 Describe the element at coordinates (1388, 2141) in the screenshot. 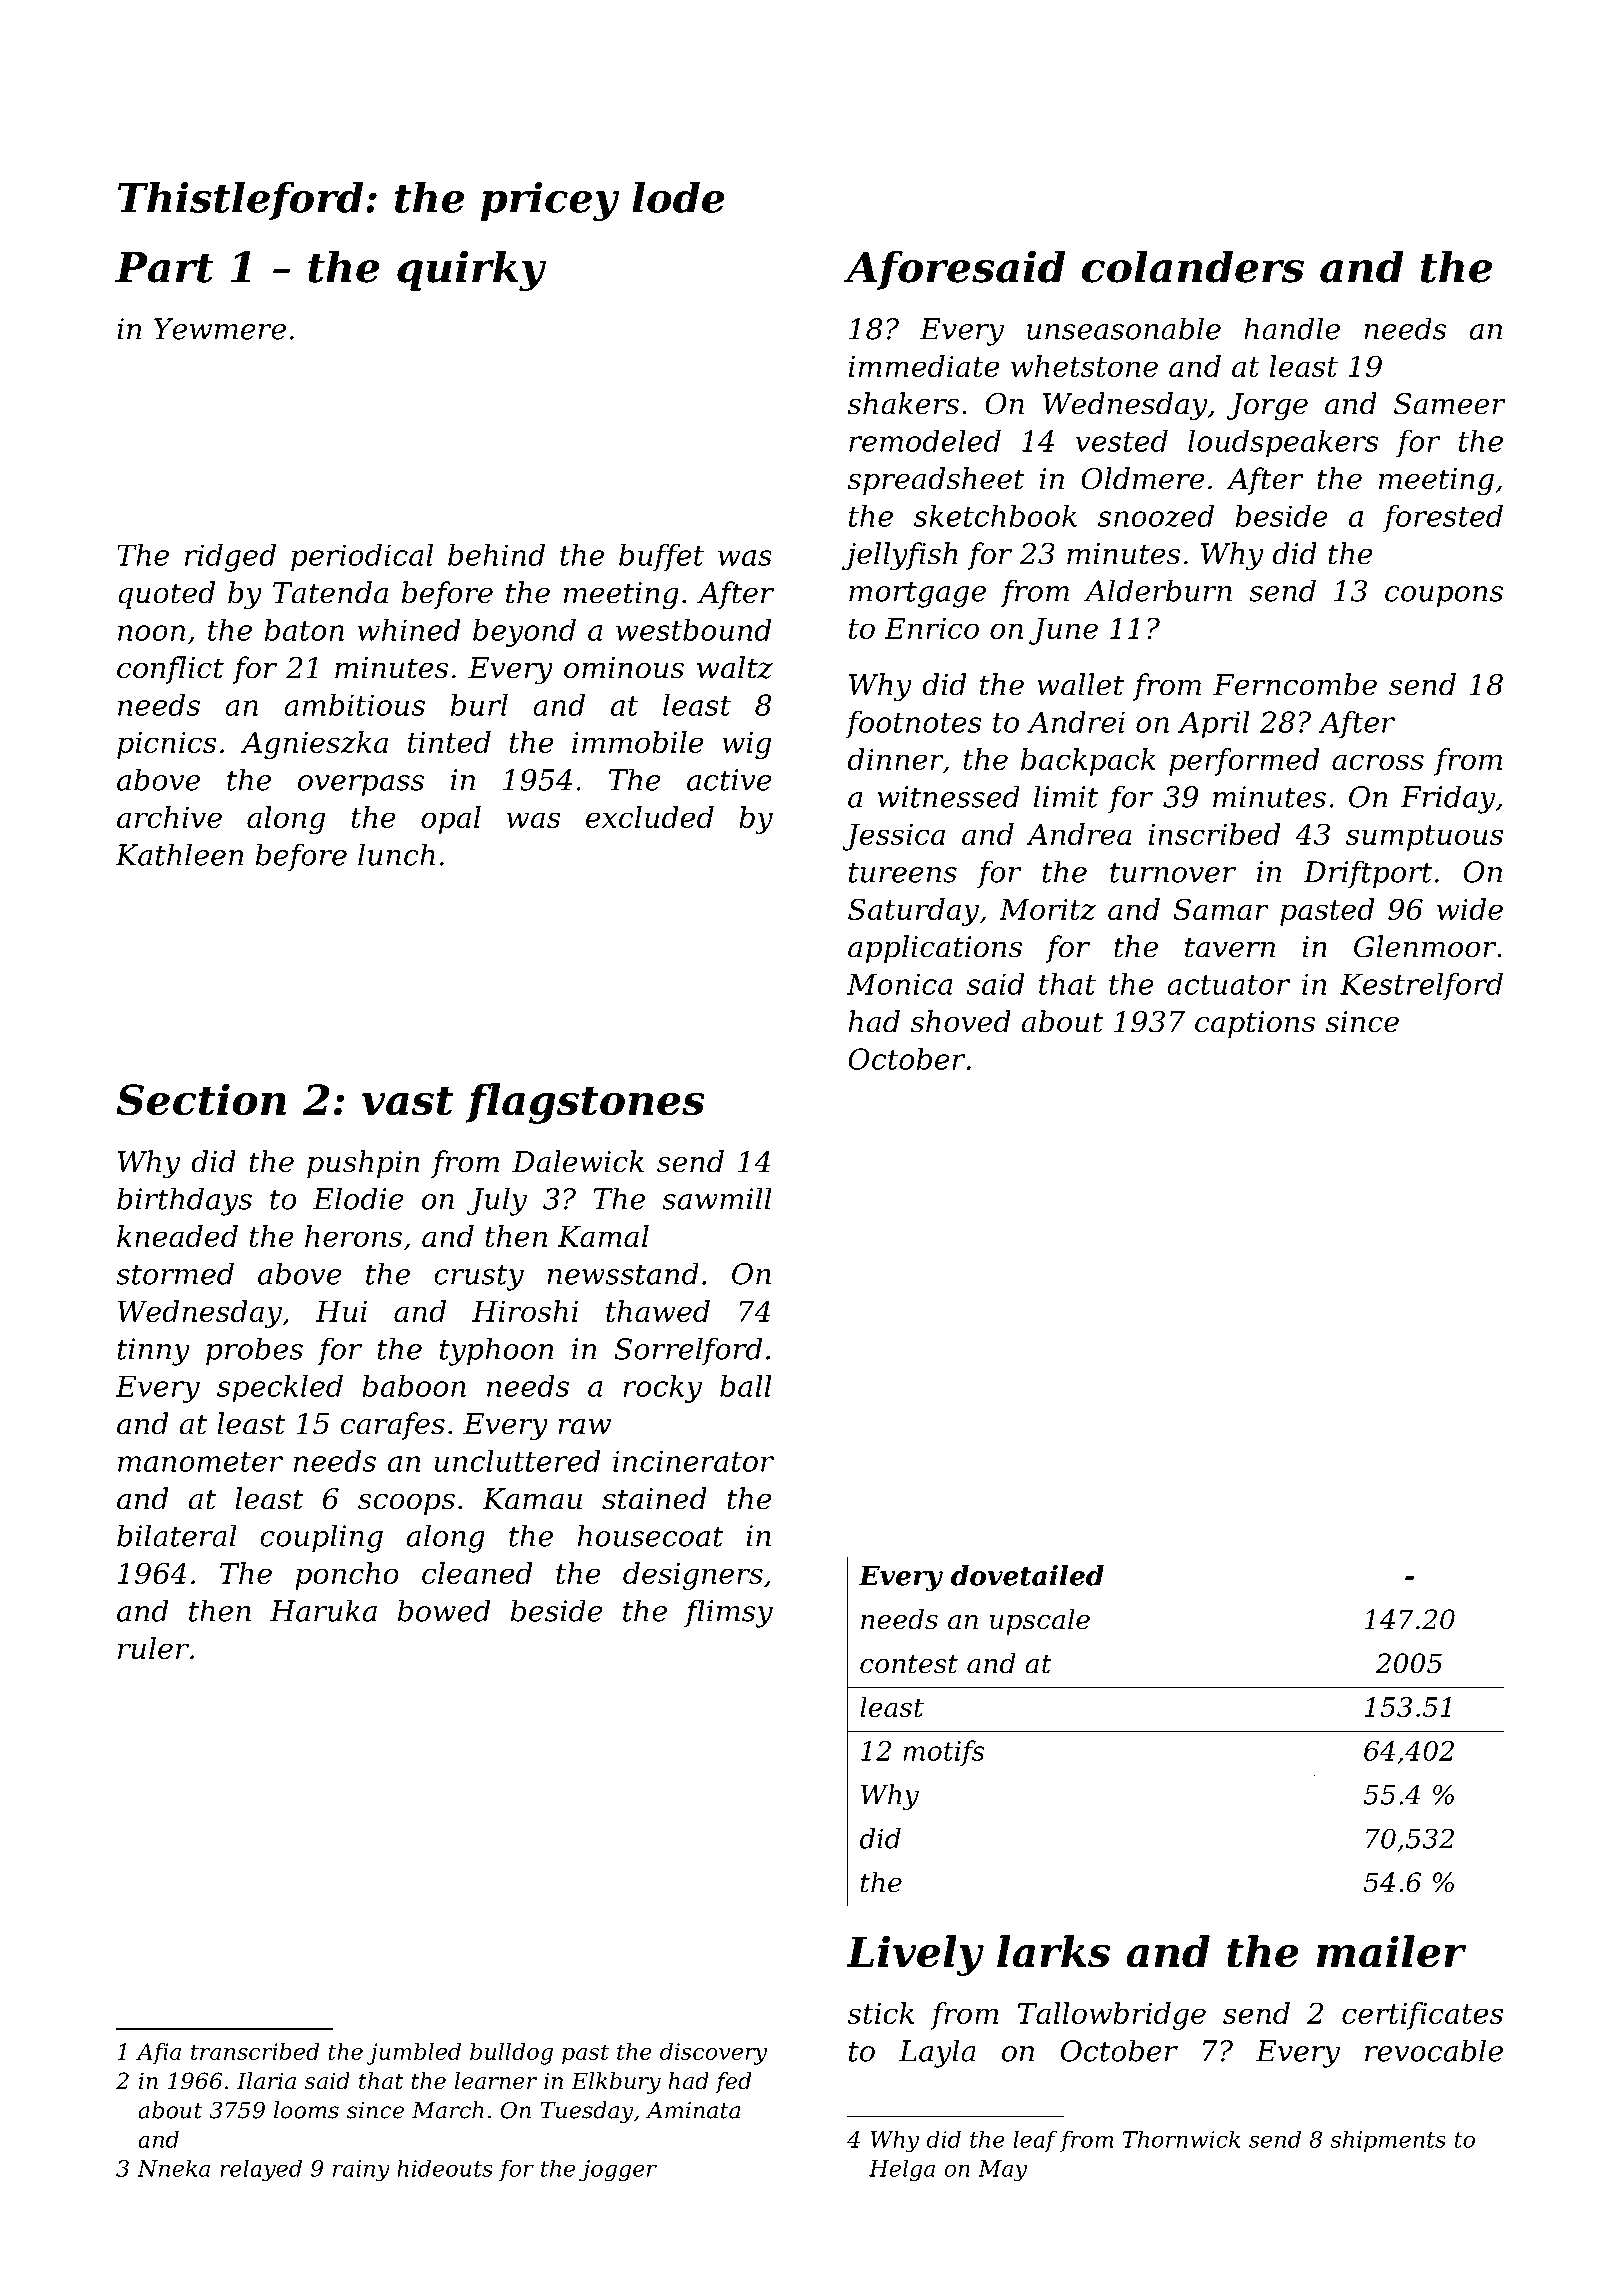

I see `shipments` at that location.
